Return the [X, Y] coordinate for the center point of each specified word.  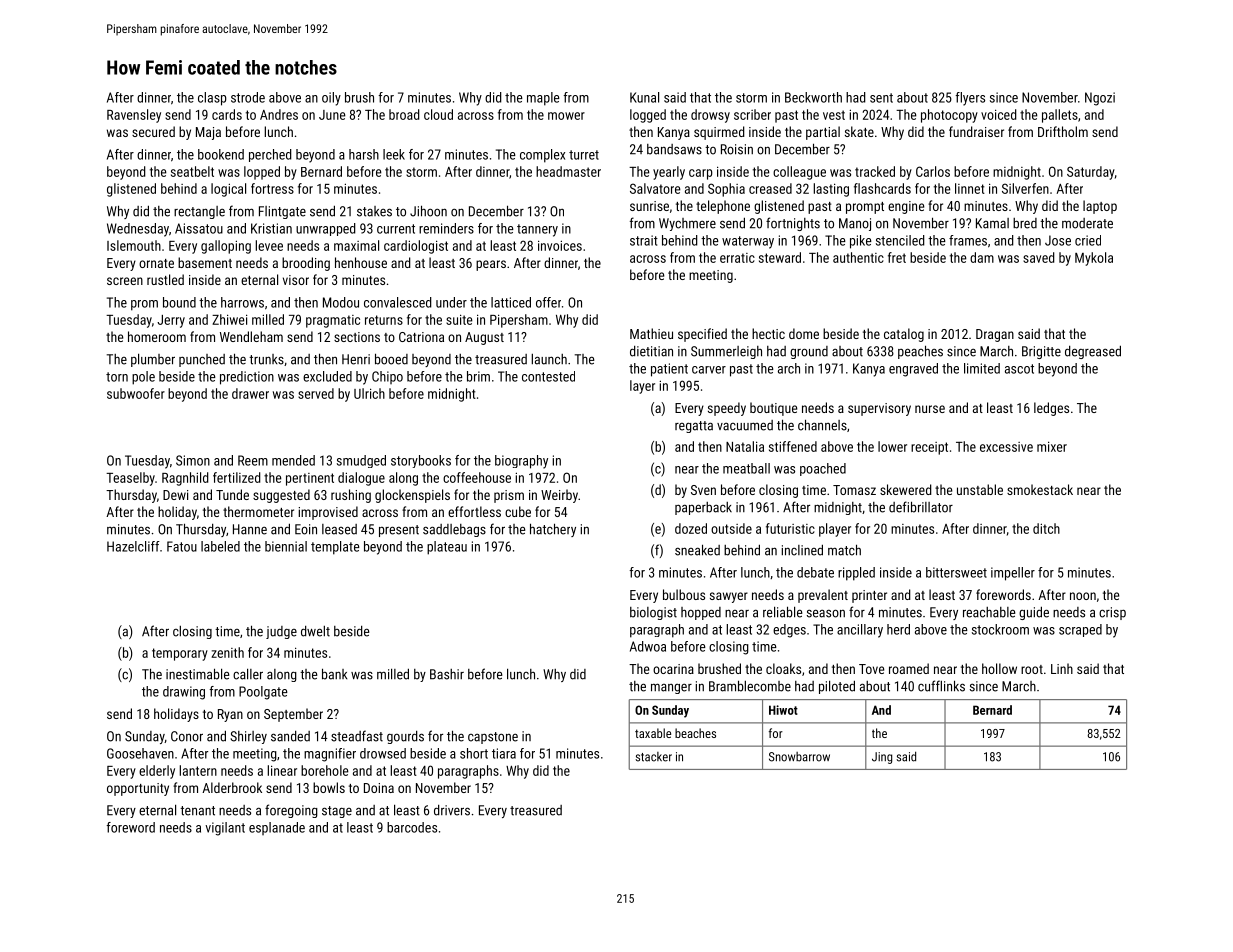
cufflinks [941, 686]
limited [982, 368]
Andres [279, 114]
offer [548, 302]
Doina [379, 788]
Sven [703, 490]
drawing [184, 693]
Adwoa [648, 646]
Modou [341, 302]
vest [834, 115]
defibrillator [921, 507]
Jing [882, 758]
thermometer [258, 511]
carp [701, 174]
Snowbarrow [799, 757]
